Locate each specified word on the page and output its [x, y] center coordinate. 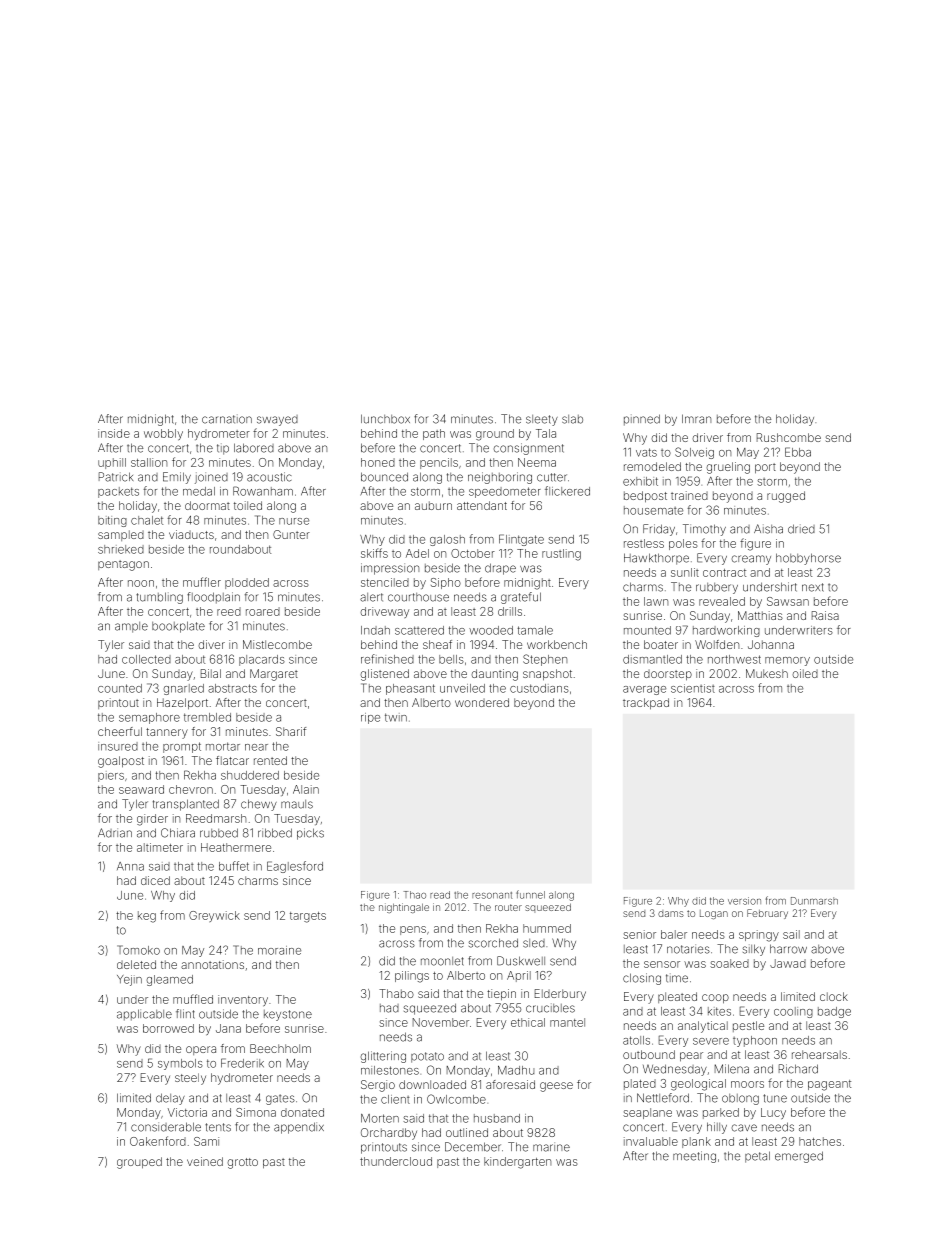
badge [834, 1012]
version [744, 901]
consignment [529, 449]
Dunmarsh [814, 901]
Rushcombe [789, 437]
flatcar [232, 760]
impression [390, 569]
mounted [647, 630]
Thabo [396, 993]
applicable [144, 1015]
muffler [202, 582]
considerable [166, 1127]
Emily [177, 478]
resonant [492, 895]
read [440, 895]
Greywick [214, 916]
